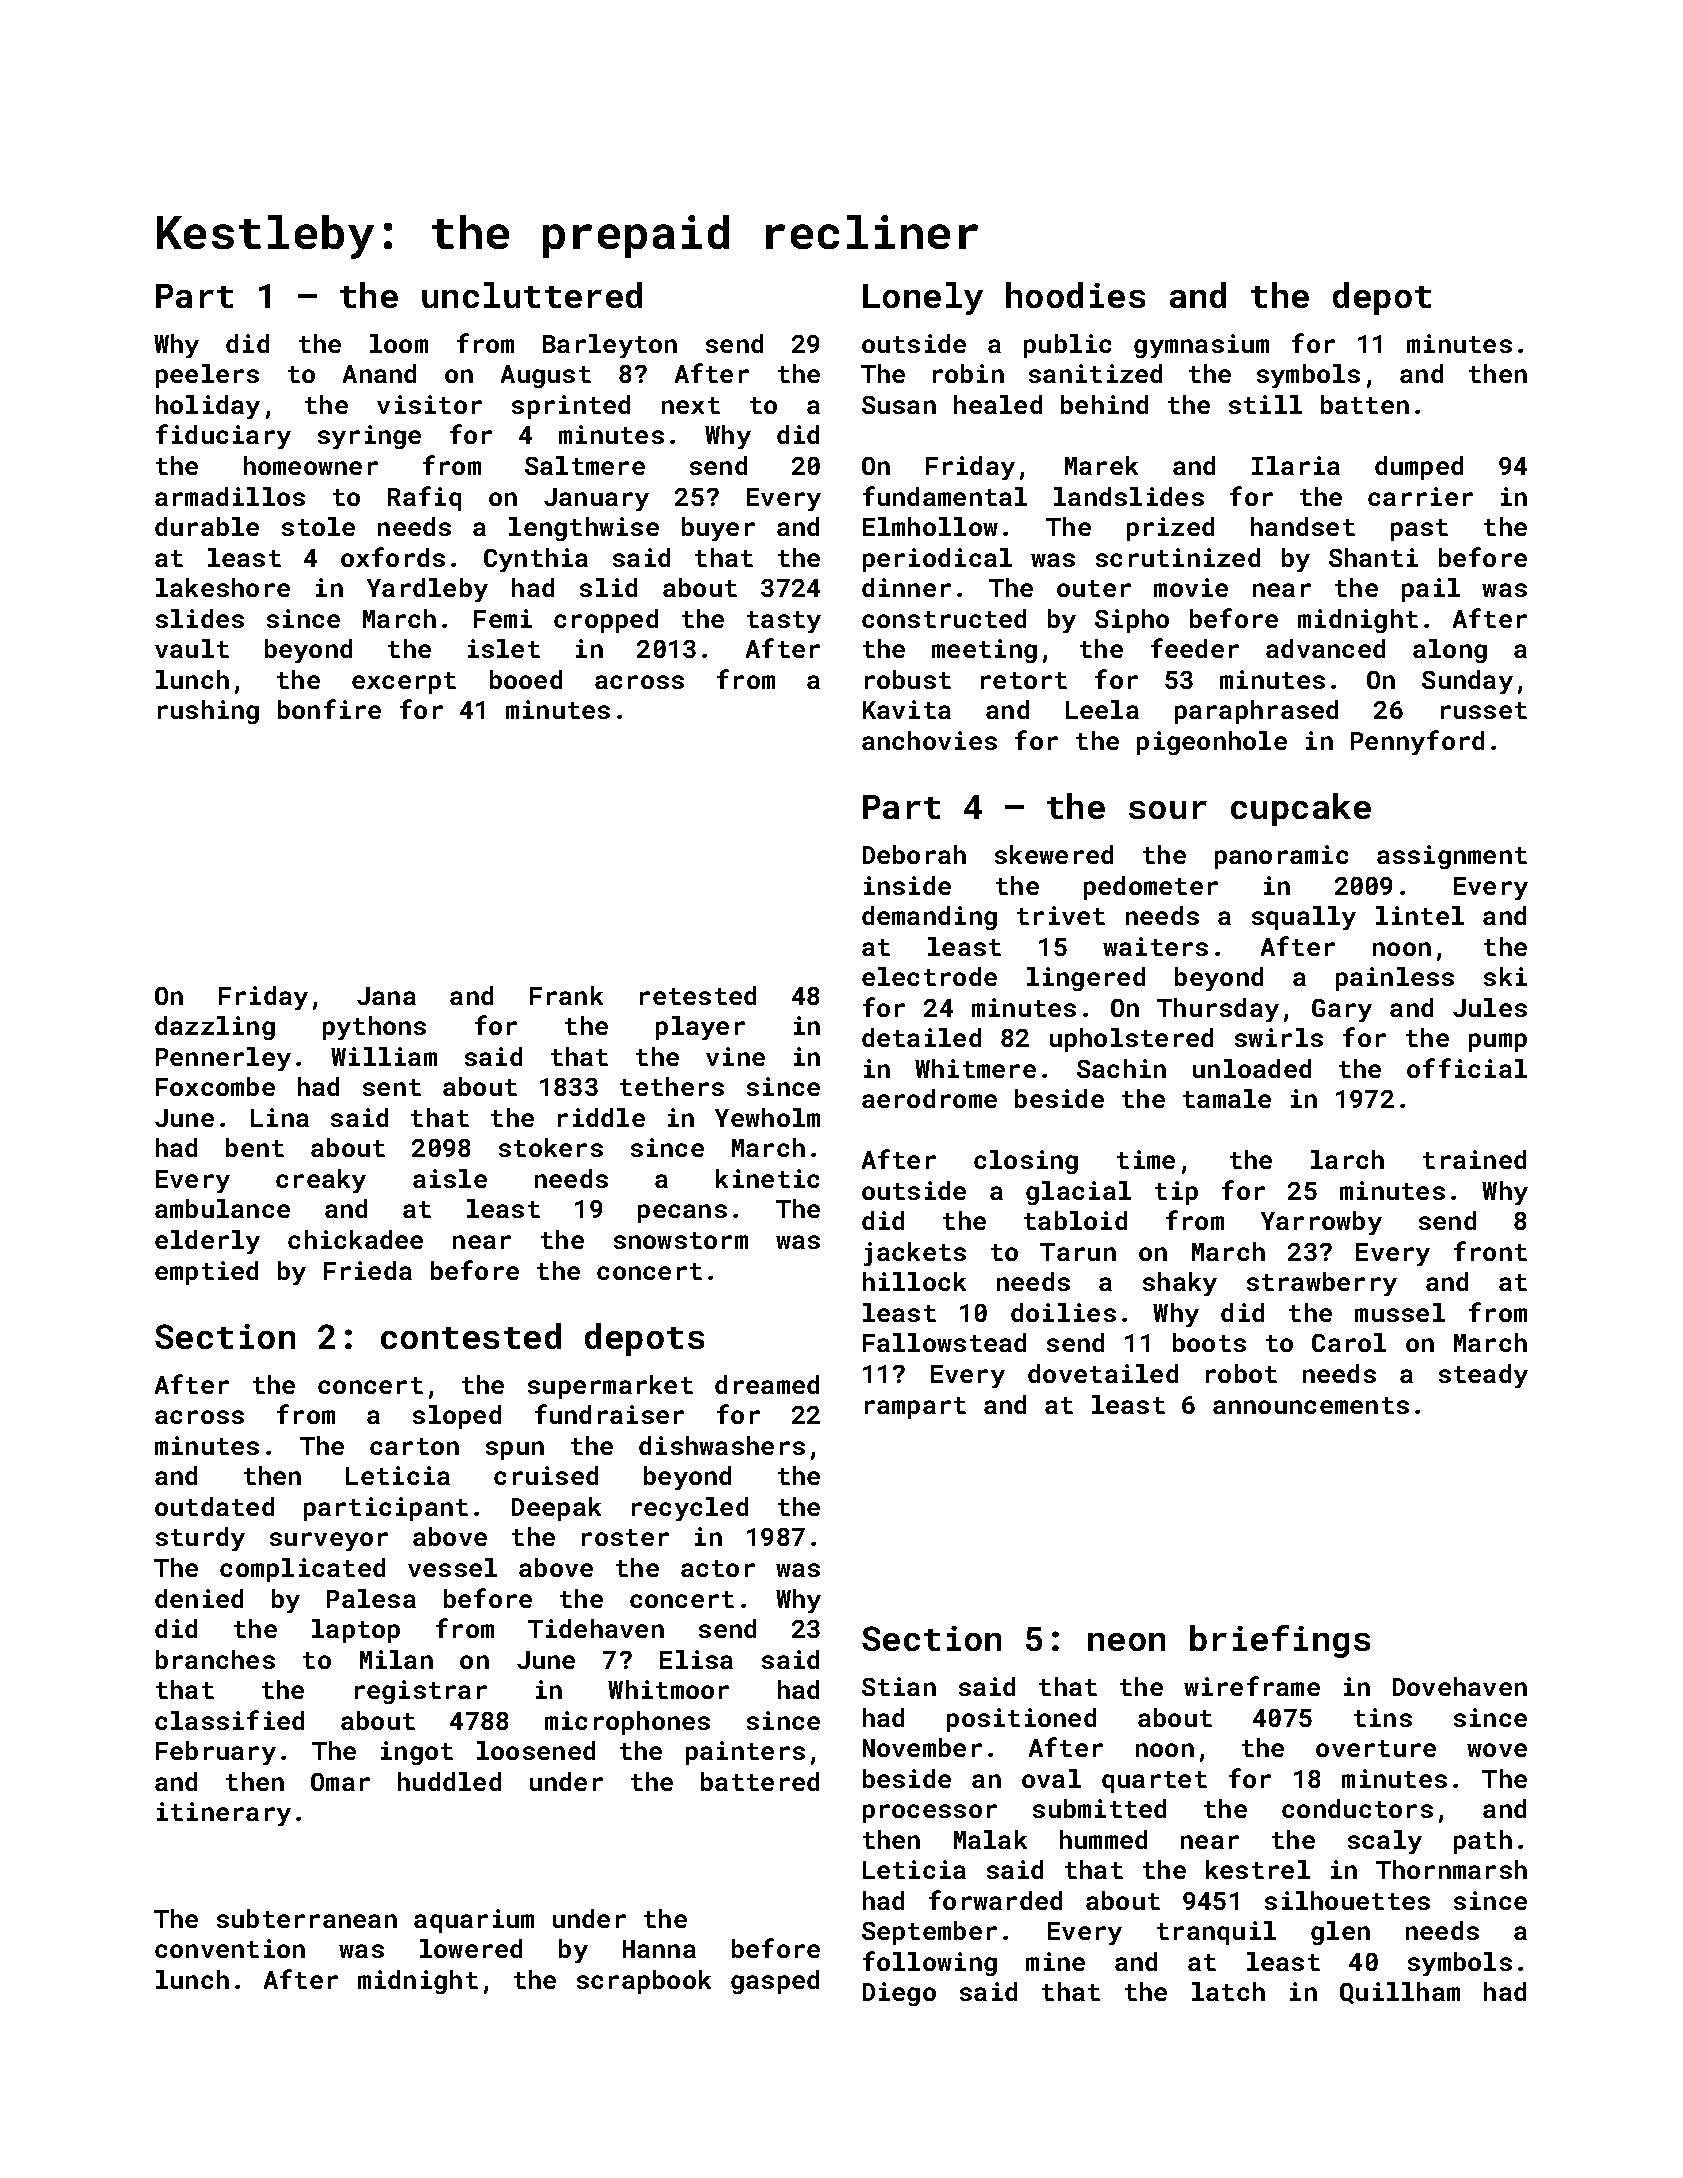 This screenshot has width=1683, height=2178. What do you see at coordinates (907, 885) in the screenshot?
I see `inside` at bounding box center [907, 885].
